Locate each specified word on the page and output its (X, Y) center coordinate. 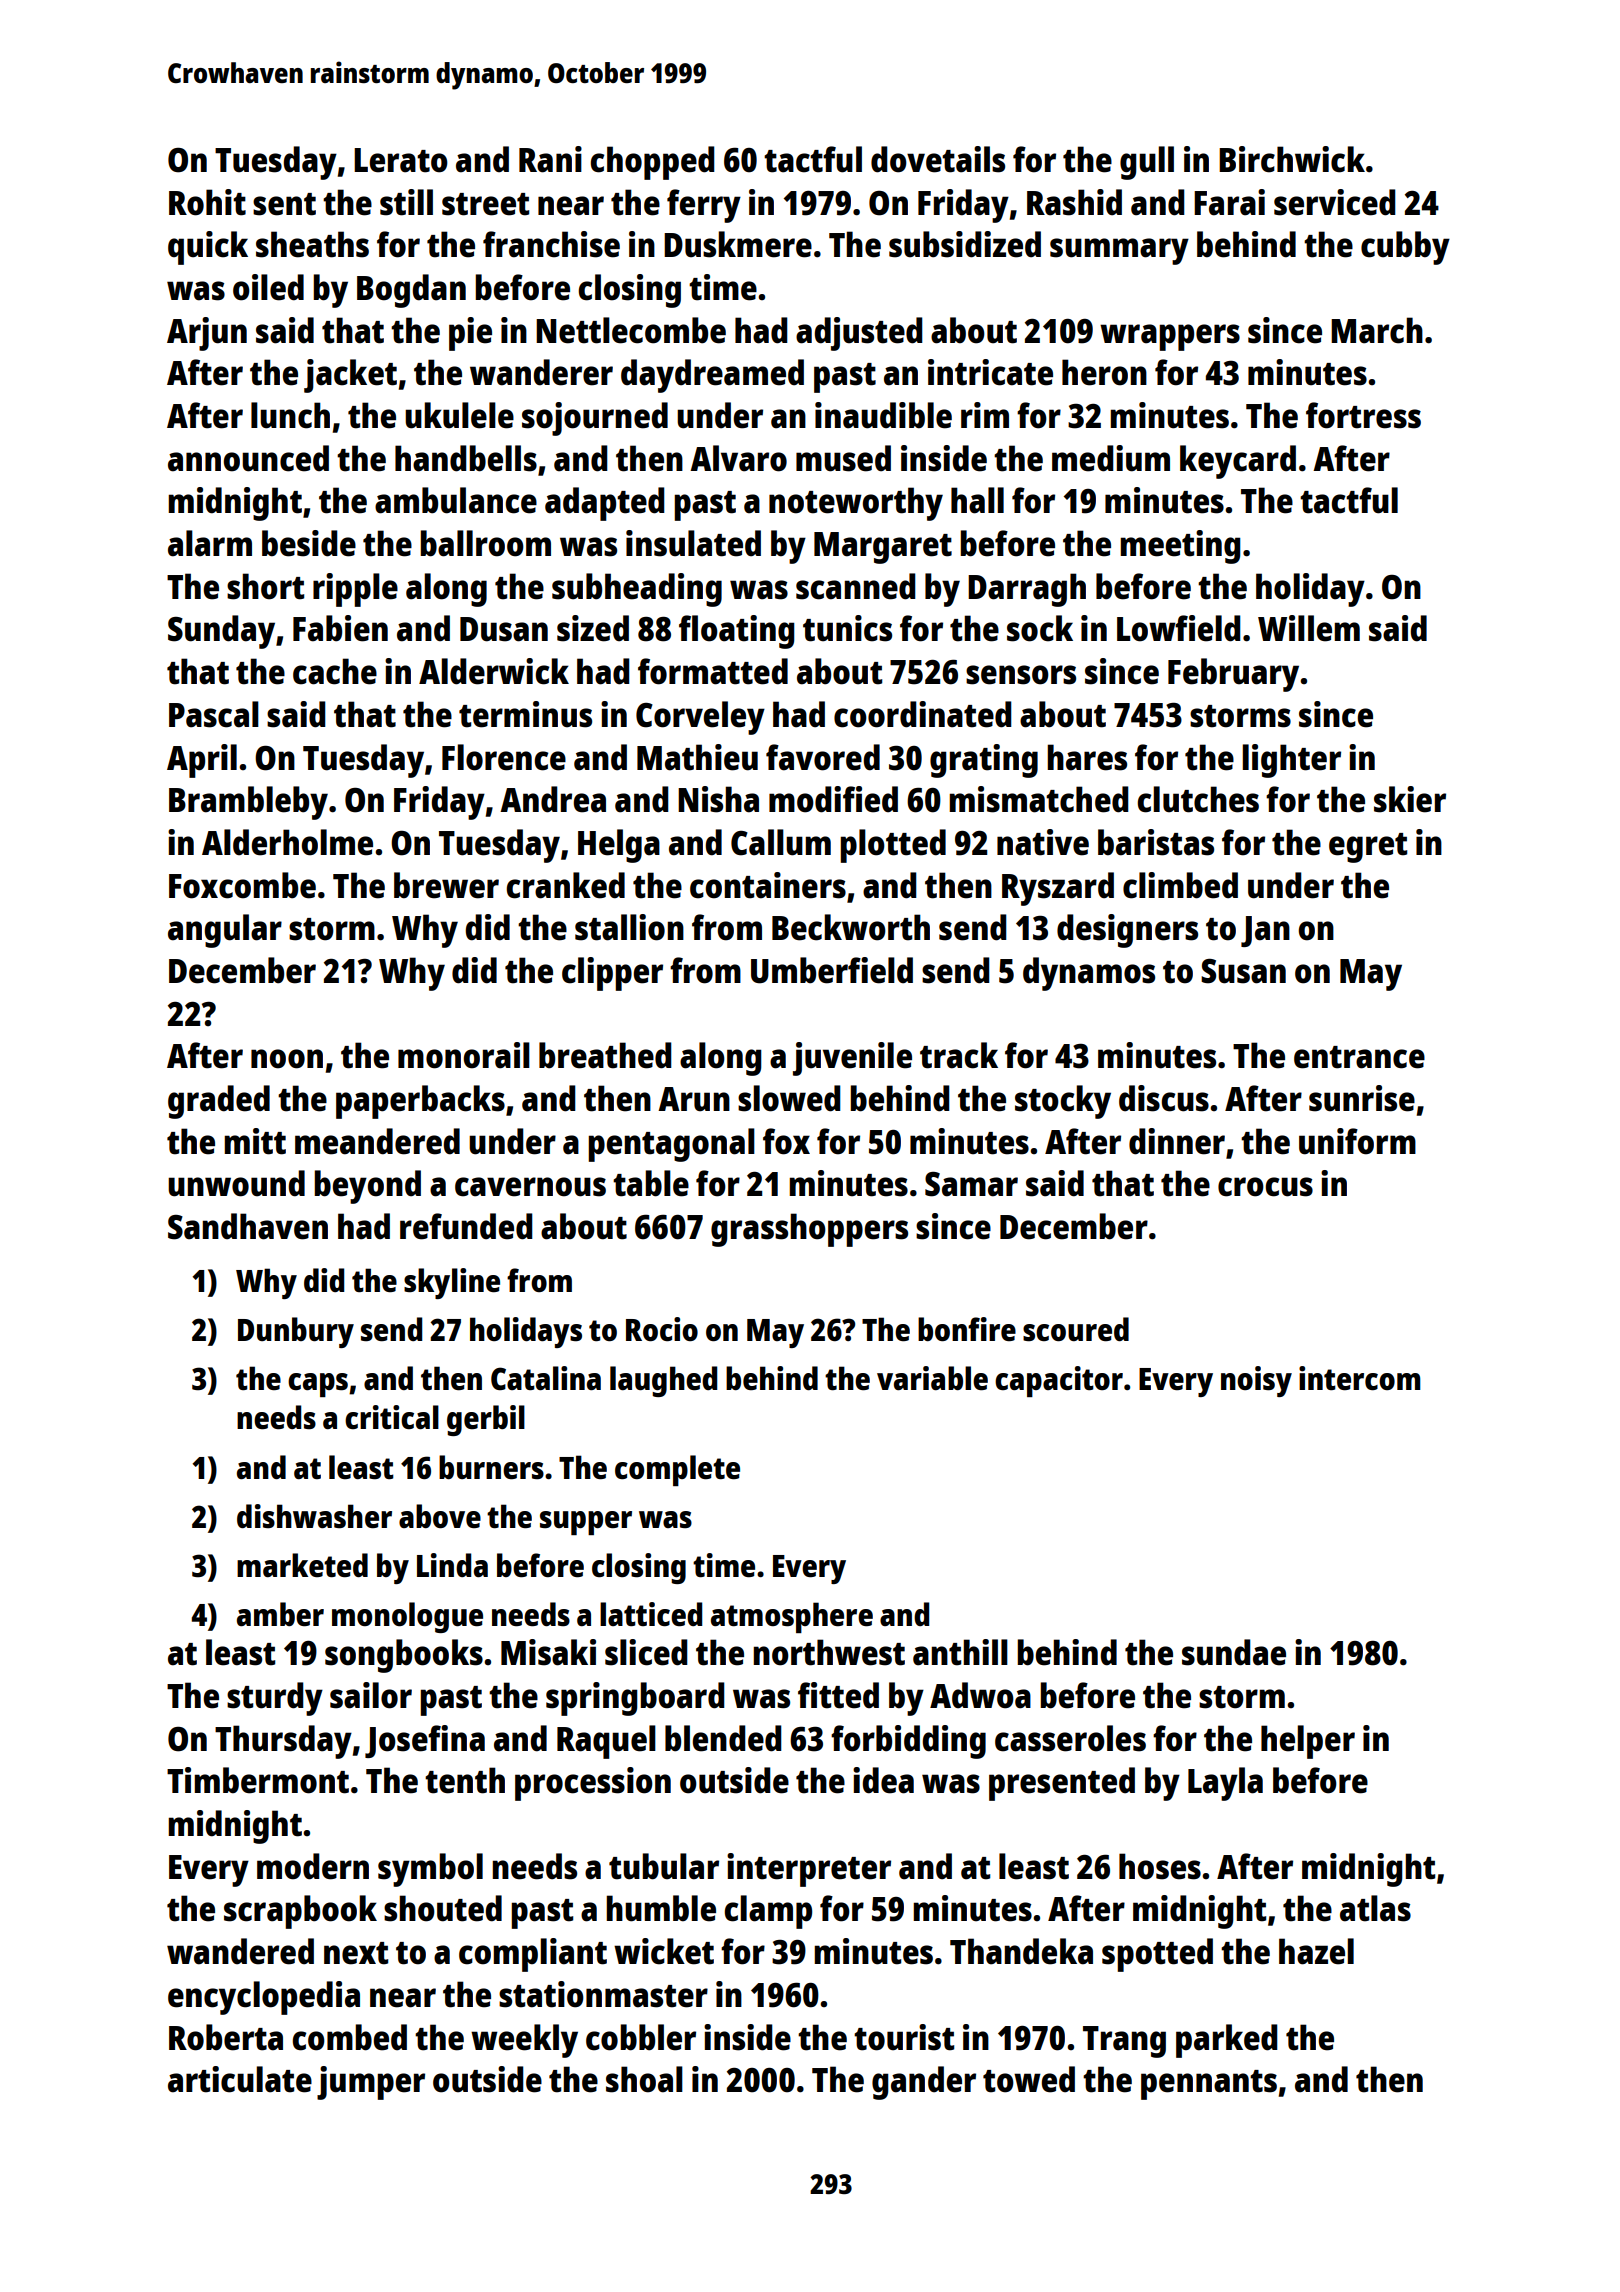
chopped (652, 163)
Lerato (401, 160)
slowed (789, 1098)
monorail (464, 1055)
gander (924, 2083)
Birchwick (1292, 159)
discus (1164, 1098)
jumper (371, 2083)
